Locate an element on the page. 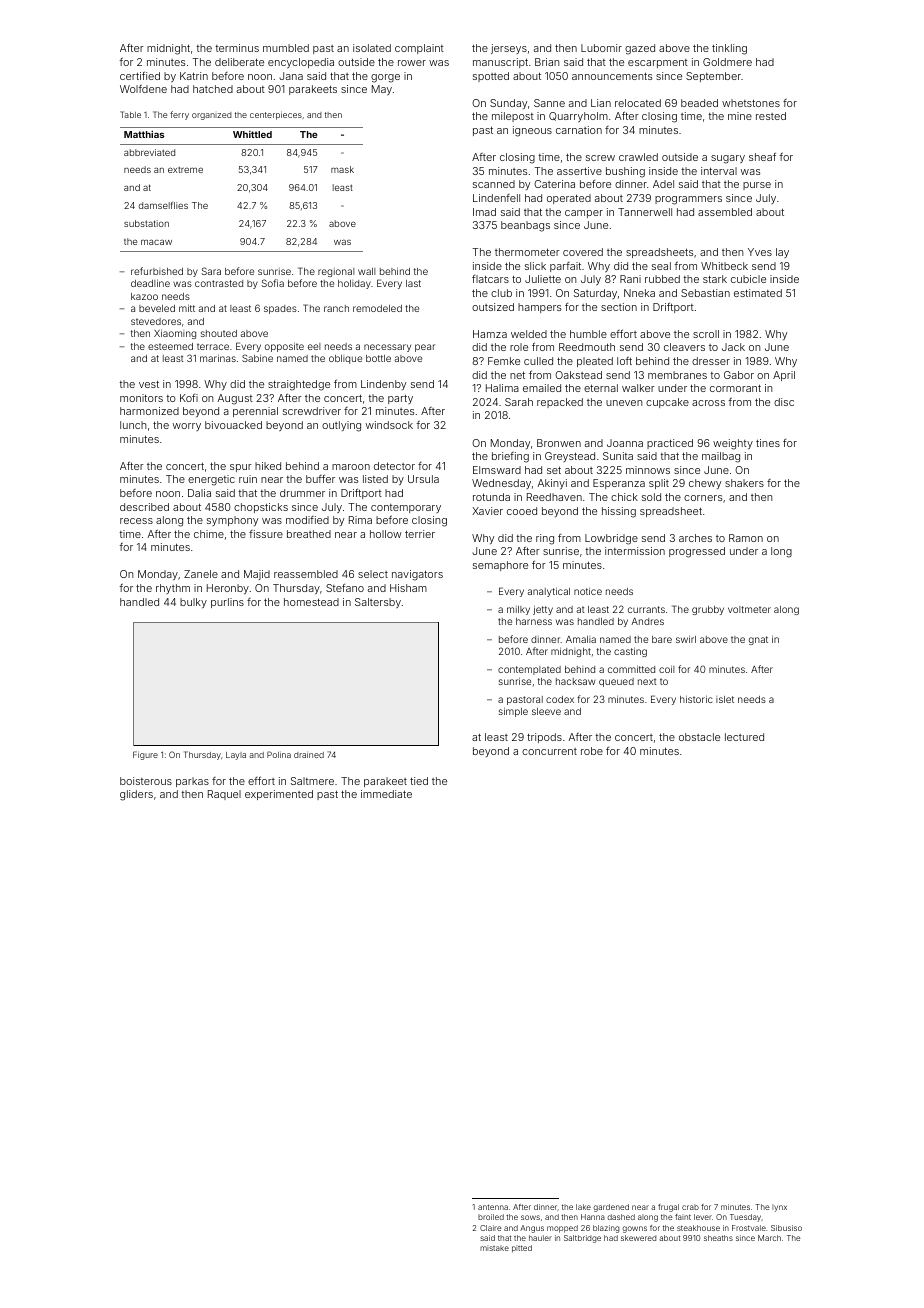  macaw is located at coordinates (156, 242).
